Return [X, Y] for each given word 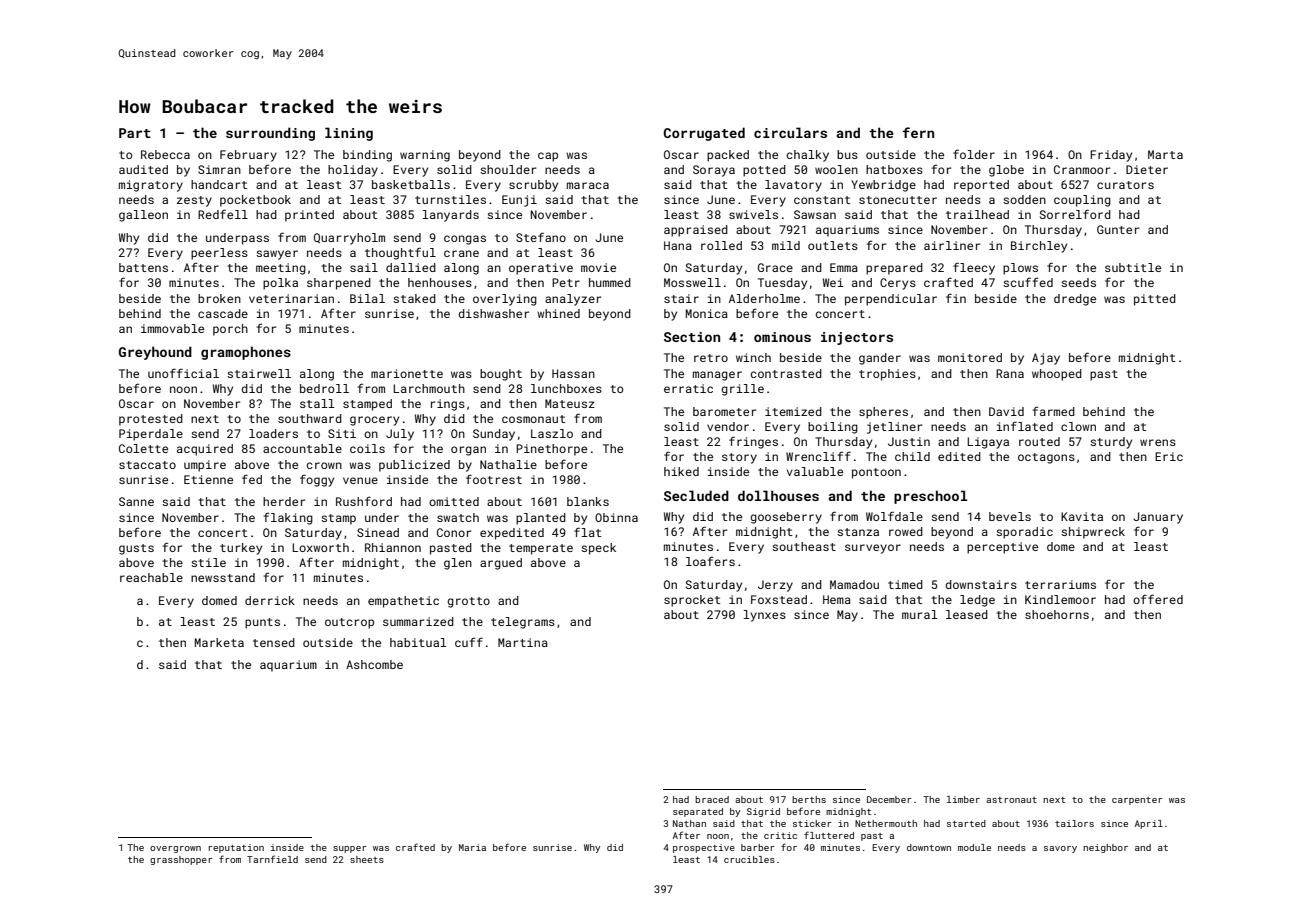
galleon [143, 216]
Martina [523, 642]
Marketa [219, 642]
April [1149, 824]
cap [548, 157]
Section [692, 337]
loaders [273, 433]
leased [967, 614]
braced [712, 799]
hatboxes [894, 169]
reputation [236, 848]
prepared [894, 269]
